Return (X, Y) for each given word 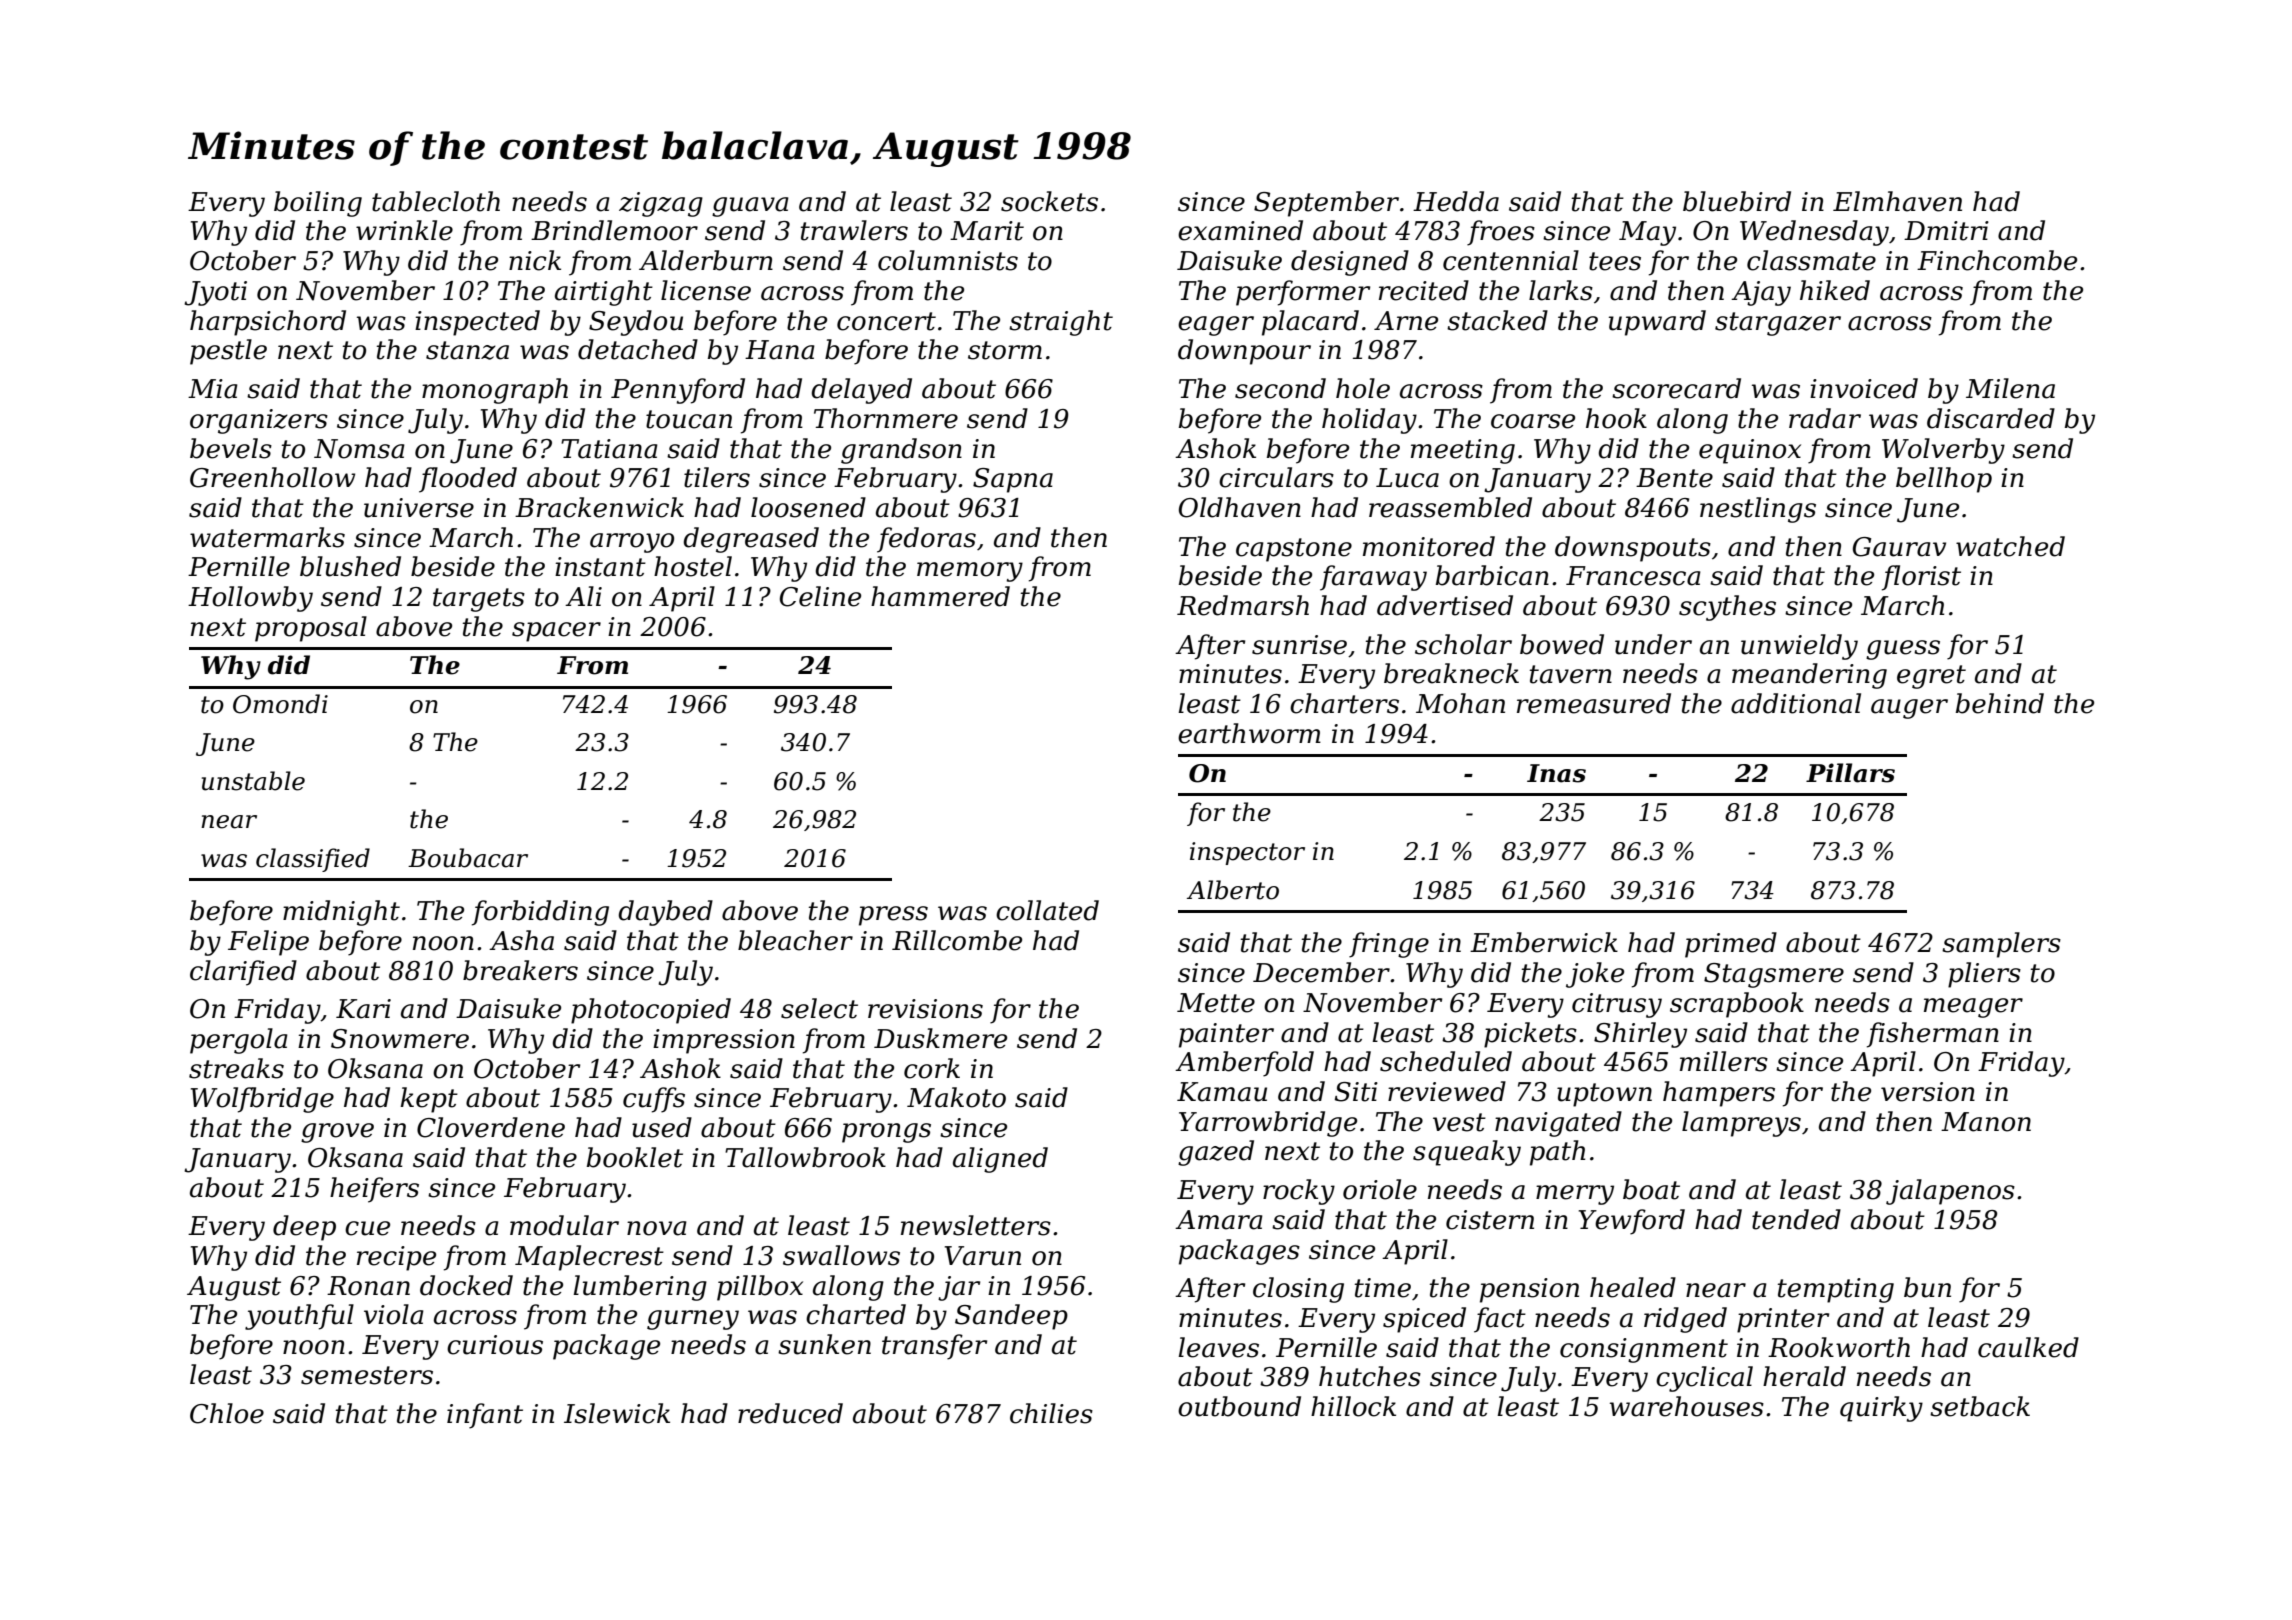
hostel (693, 566)
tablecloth (436, 201)
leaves (1218, 1347)
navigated (1558, 1124)
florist (1921, 578)
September (1326, 204)
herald (1804, 1376)
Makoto (956, 1097)
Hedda (1456, 201)
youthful (299, 1317)
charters (1344, 703)
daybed (665, 913)
